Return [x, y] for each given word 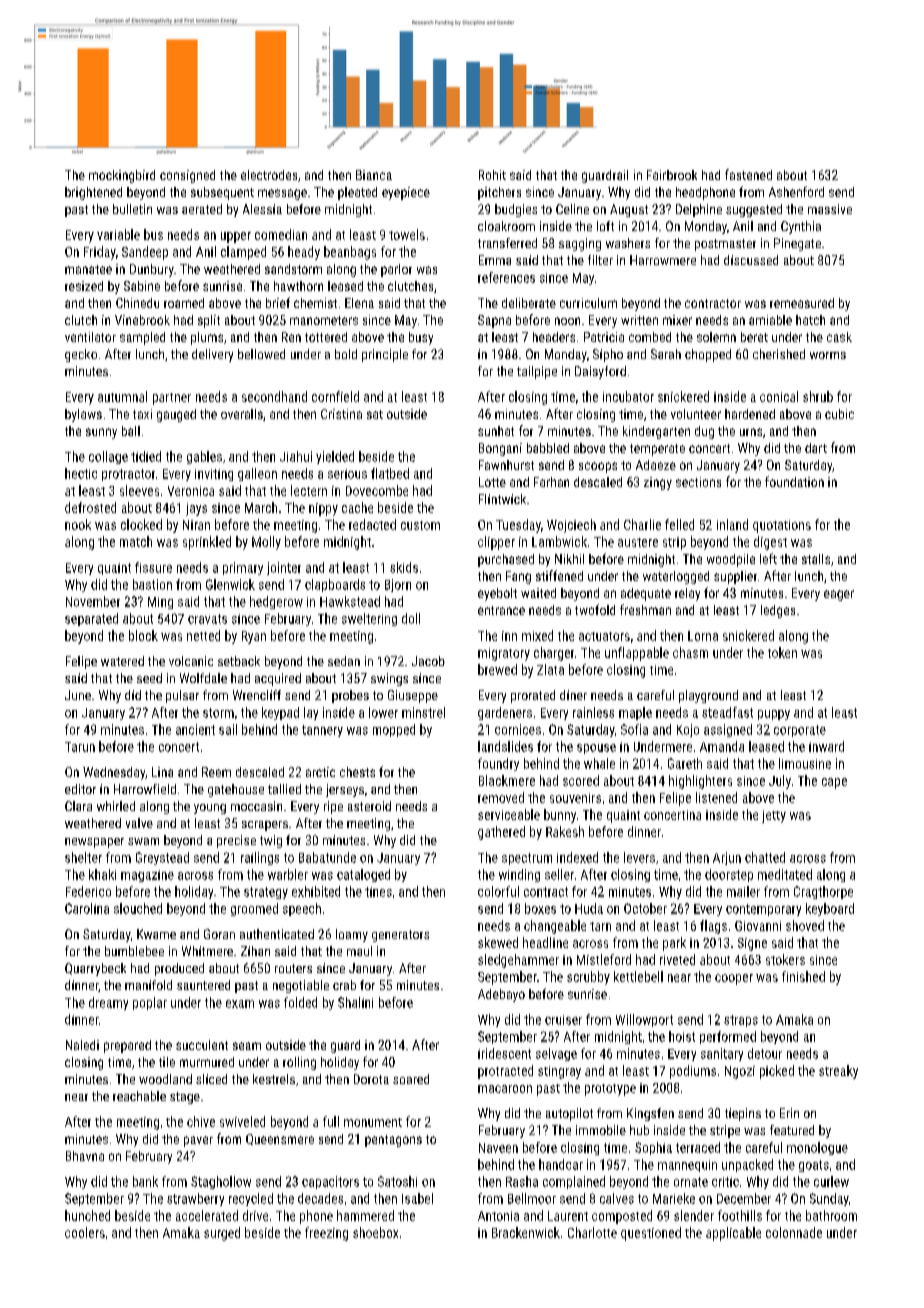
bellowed [261, 354]
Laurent [568, 1216]
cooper [734, 979]
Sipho [608, 355]
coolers [85, 1232]
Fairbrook [672, 175]
